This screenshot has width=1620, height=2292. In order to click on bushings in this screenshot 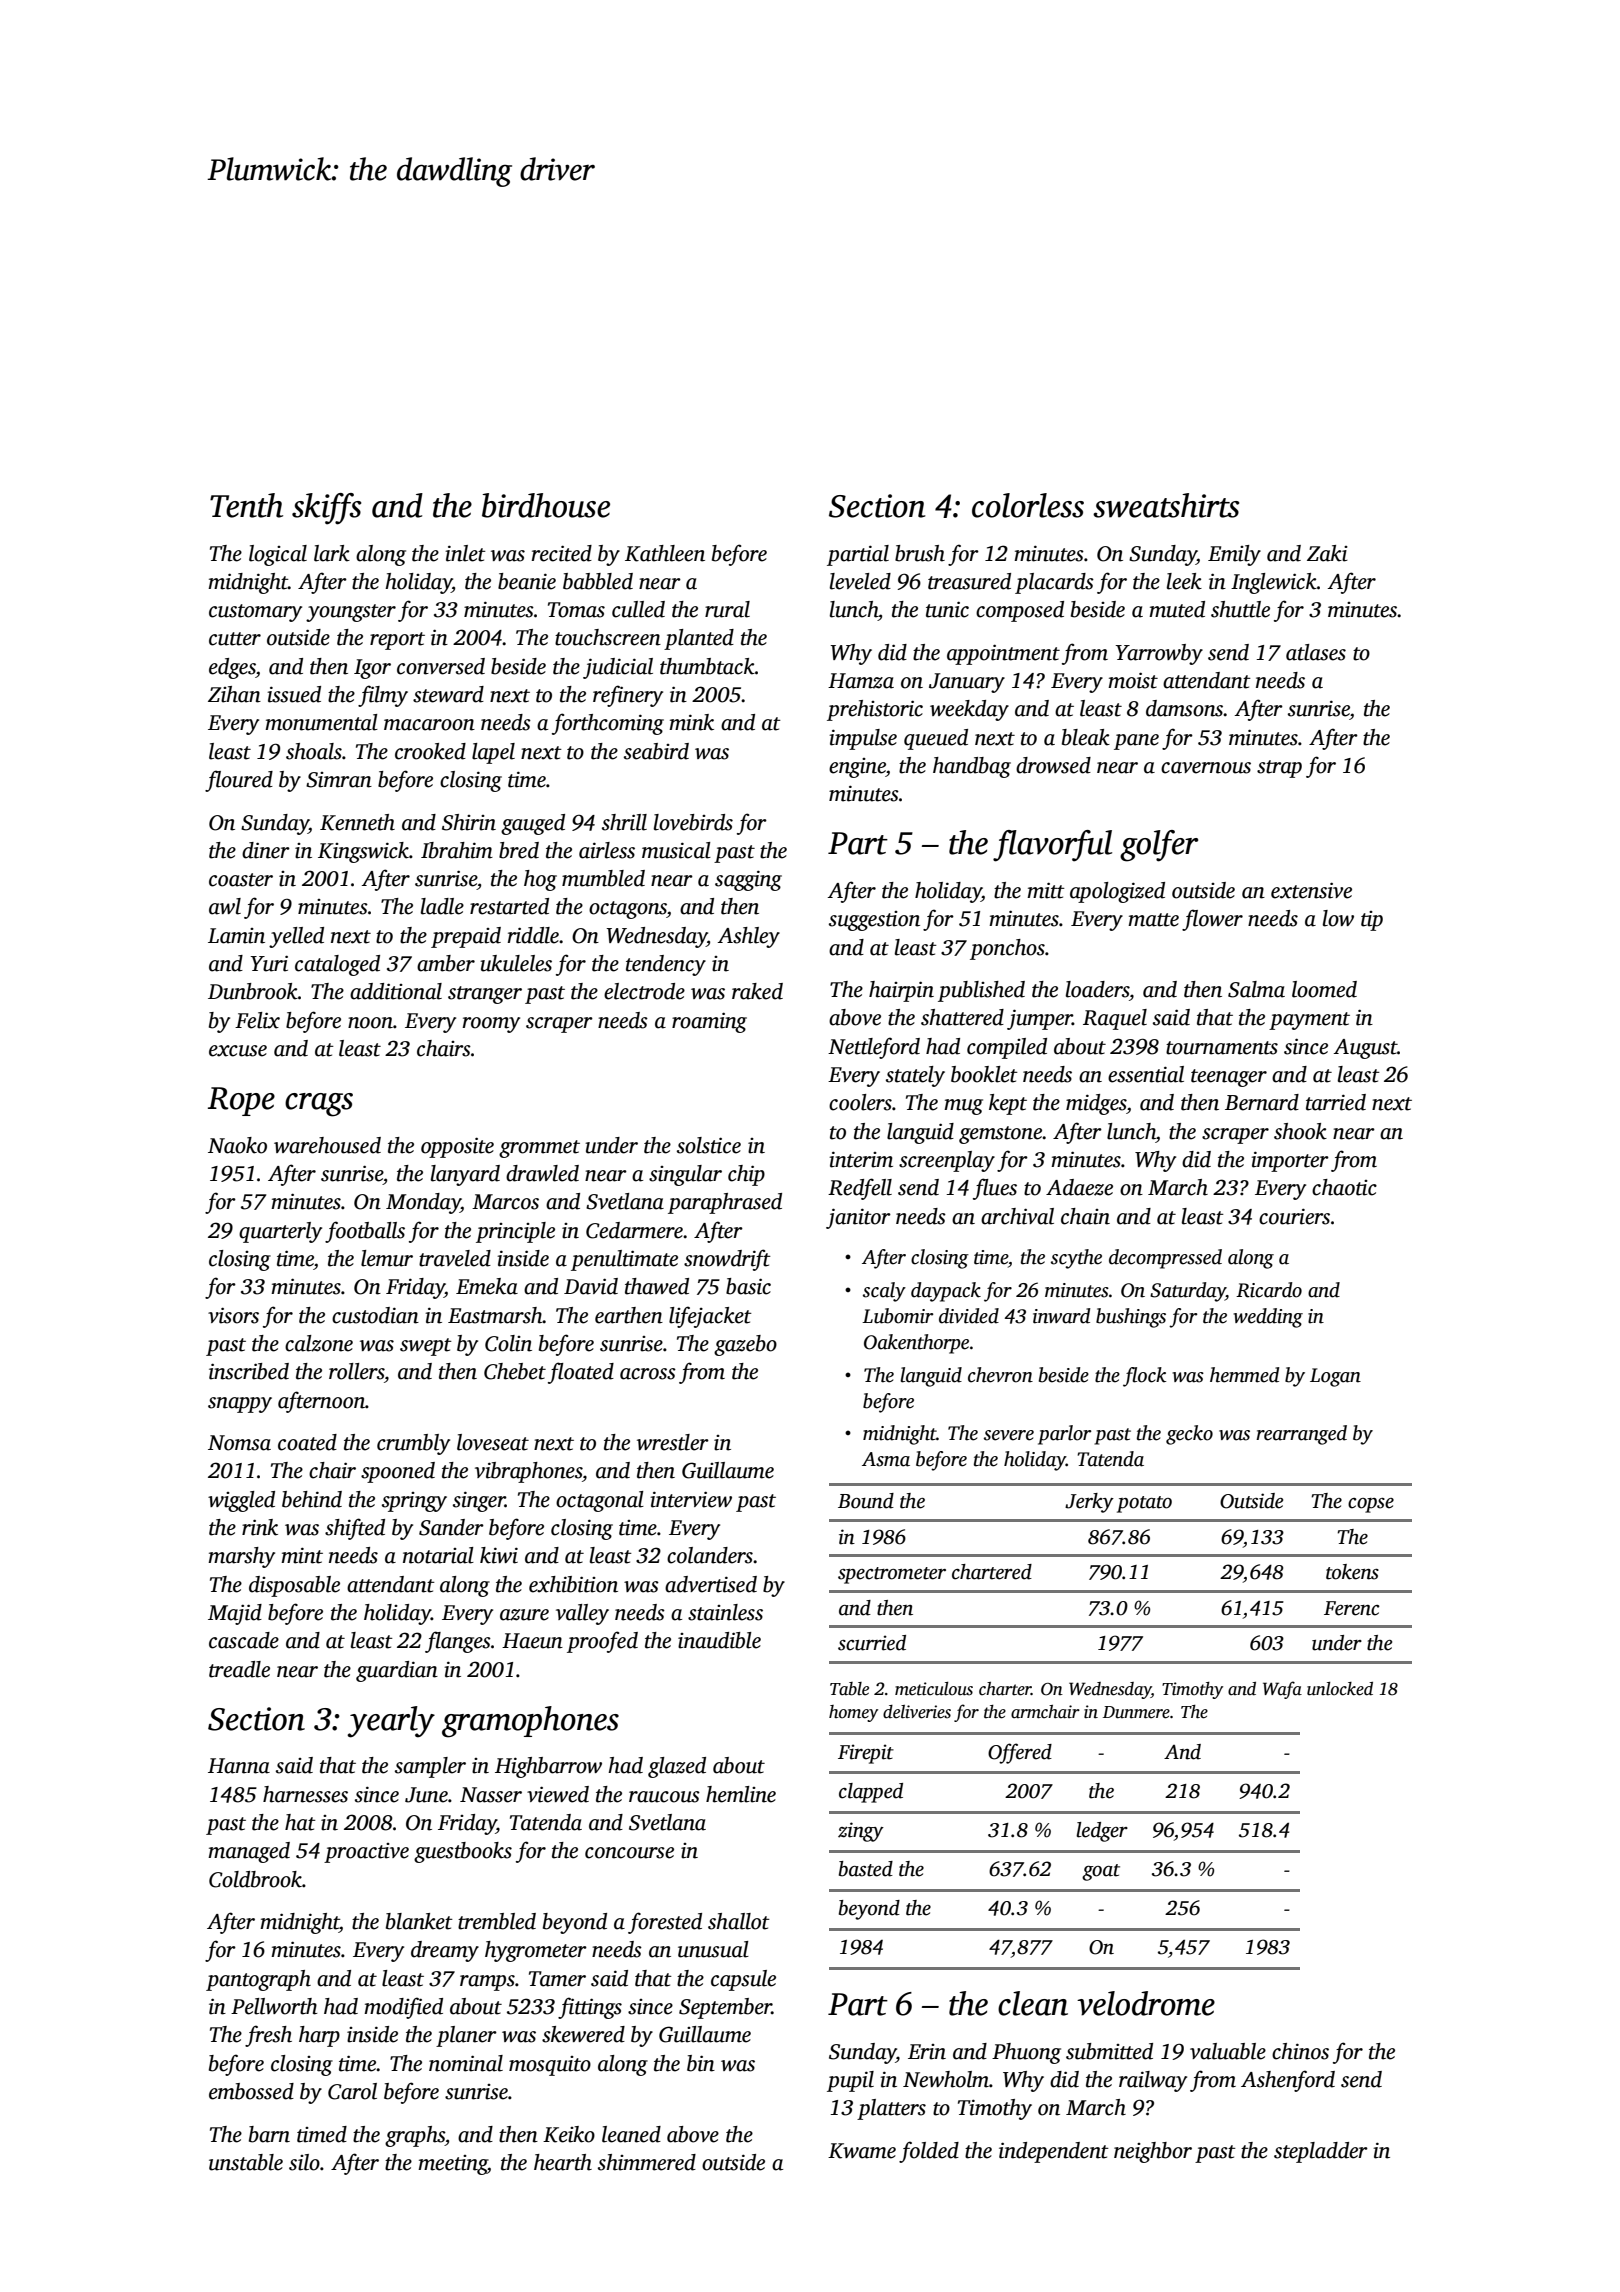, I will do `click(1131, 1318)`.
